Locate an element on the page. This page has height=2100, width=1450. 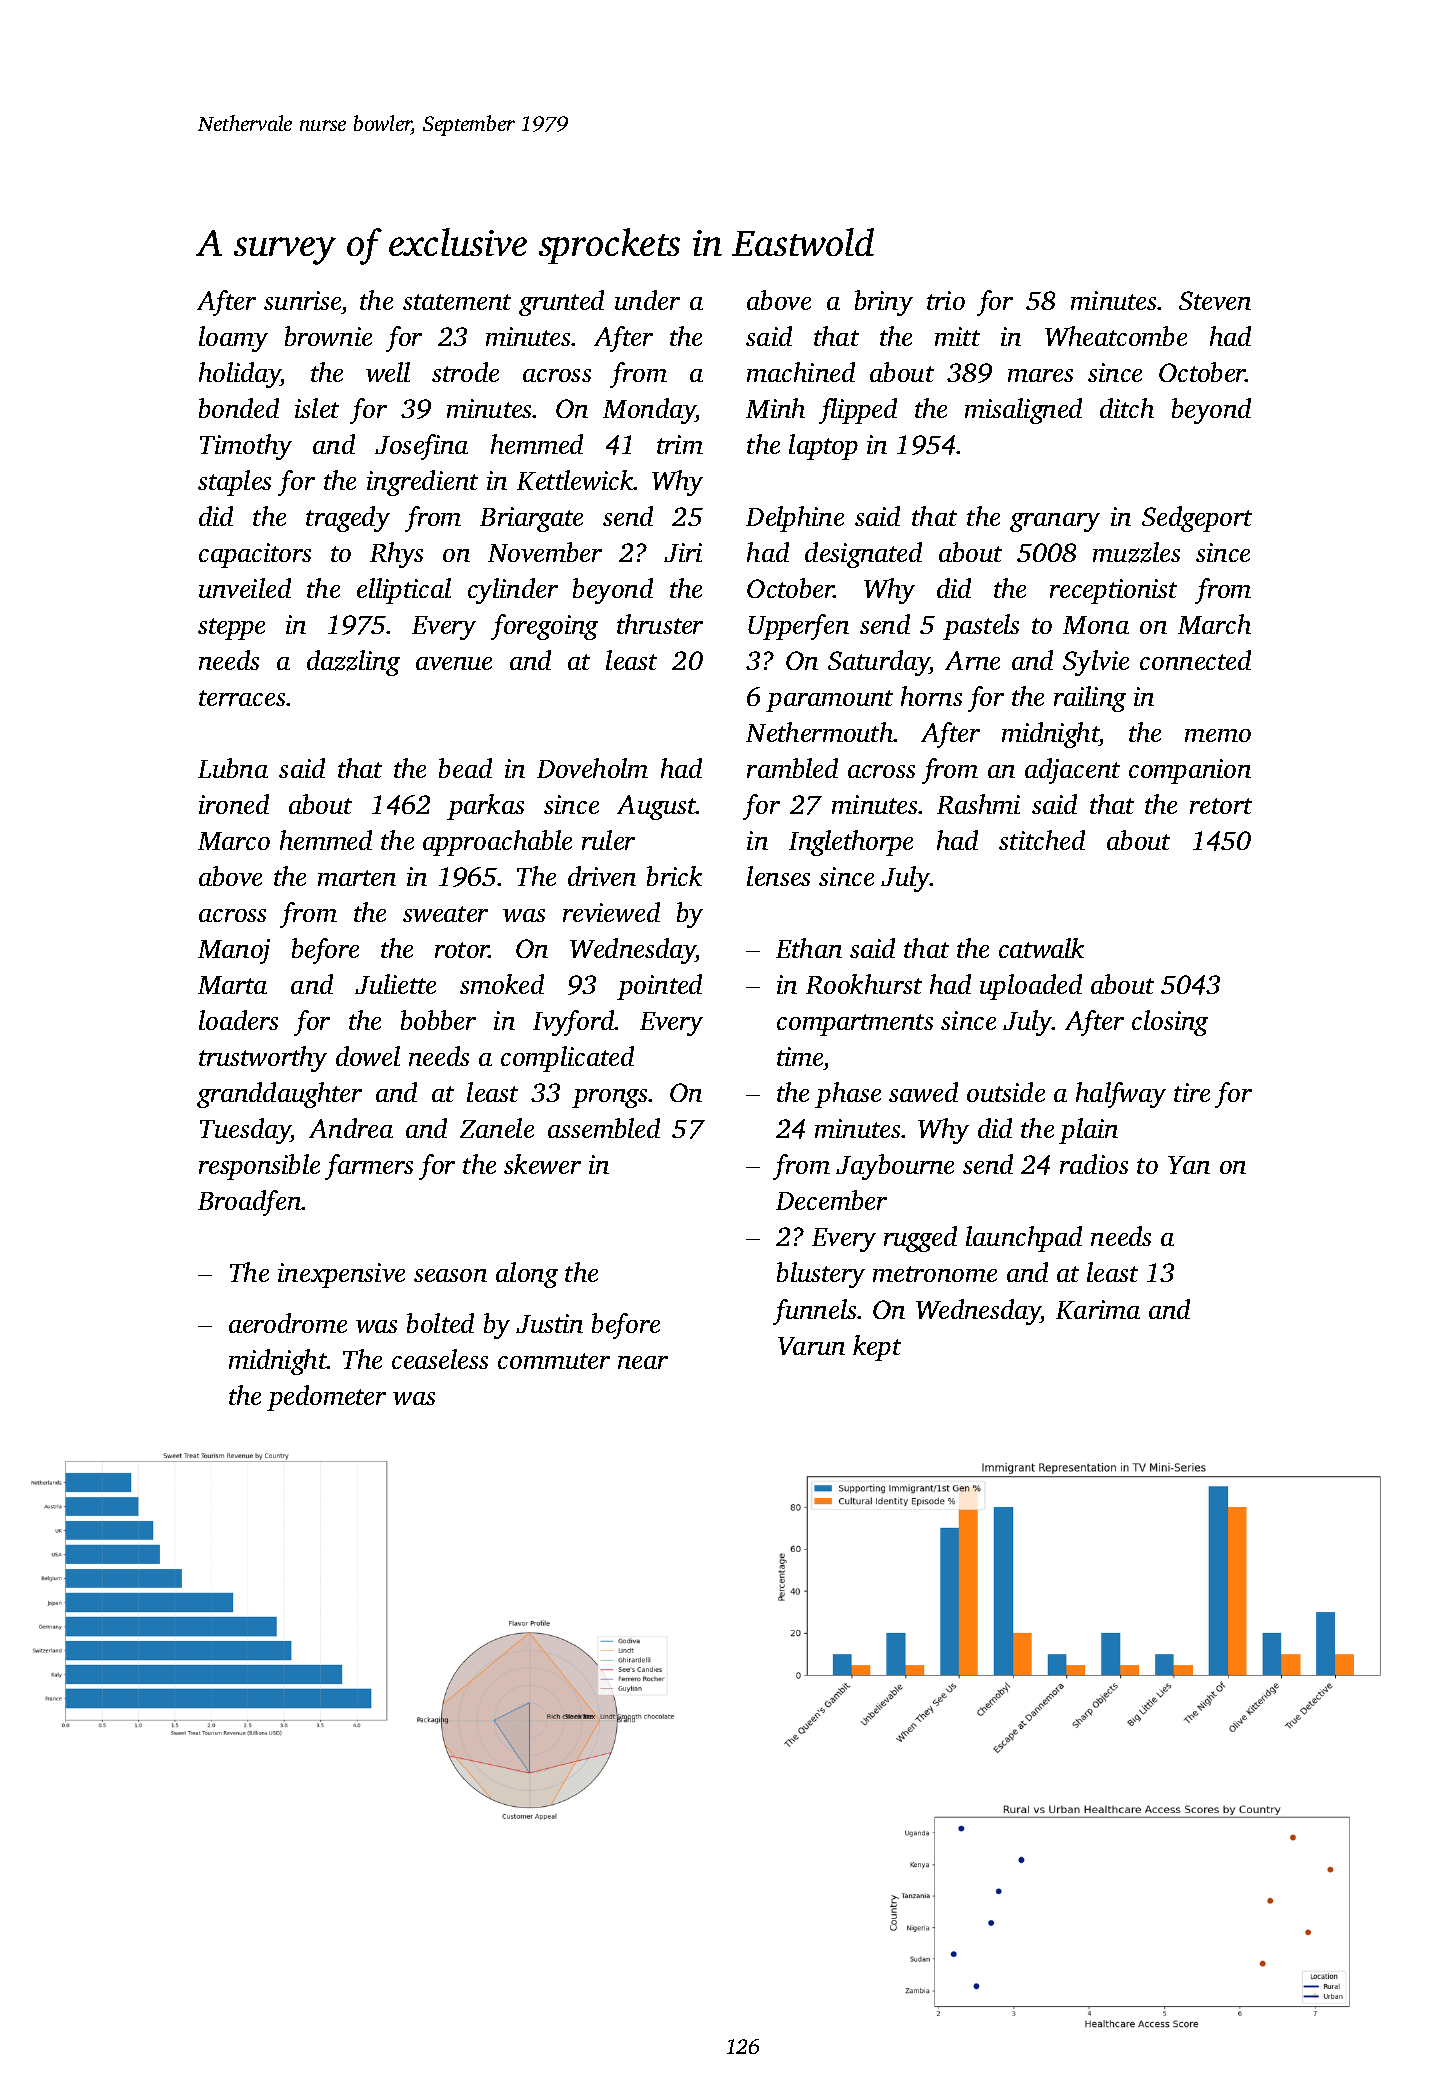
pedometer is located at coordinates (326, 1398).
